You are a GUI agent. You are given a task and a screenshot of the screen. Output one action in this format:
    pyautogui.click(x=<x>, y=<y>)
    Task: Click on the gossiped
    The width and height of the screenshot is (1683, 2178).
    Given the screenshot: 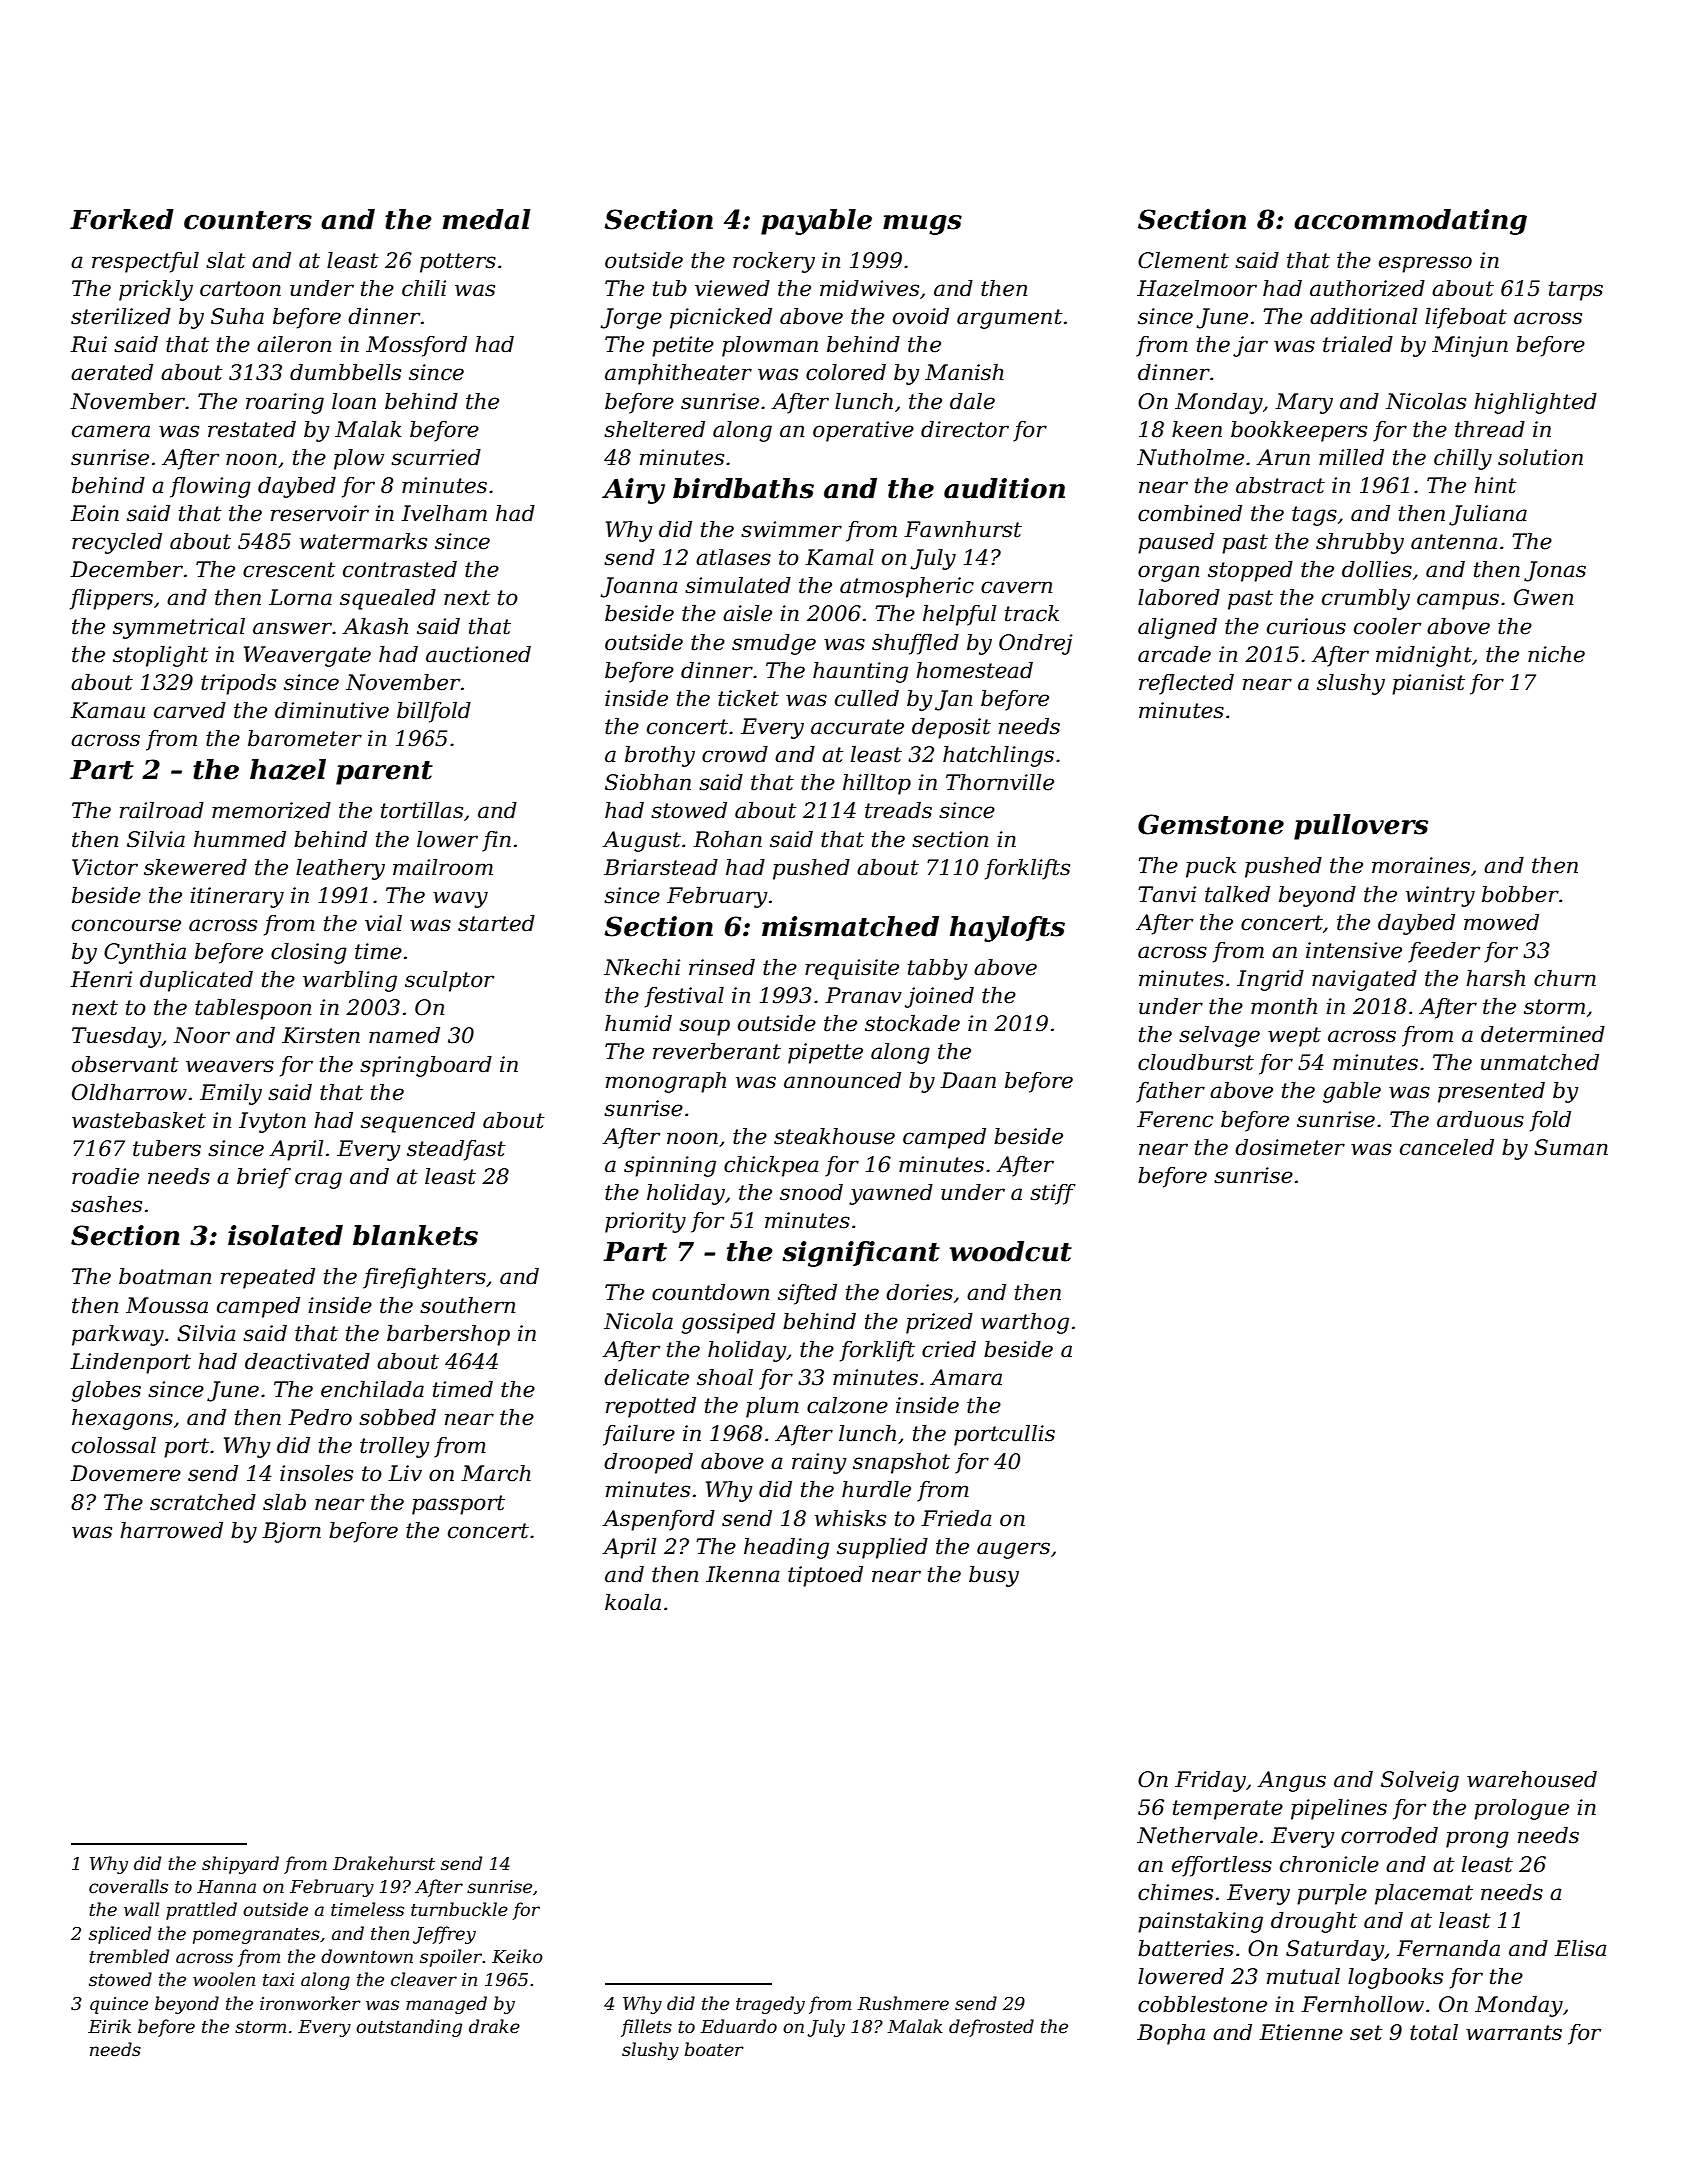 What is the action you would take?
    pyautogui.click(x=728, y=1323)
